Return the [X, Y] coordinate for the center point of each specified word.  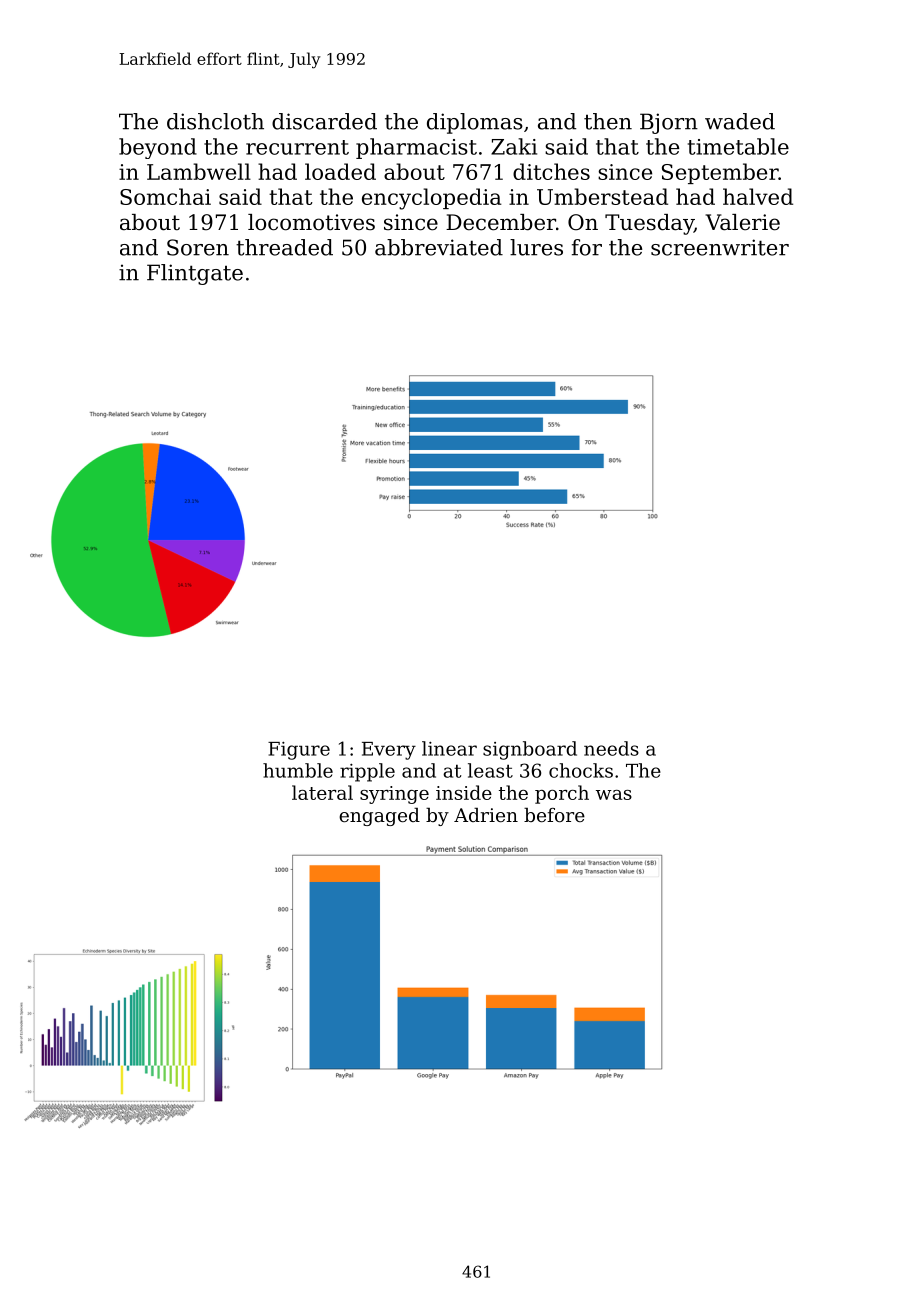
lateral [322, 792]
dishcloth [215, 121]
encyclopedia [432, 199]
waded [740, 121]
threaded [284, 247]
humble [298, 770]
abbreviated [439, 247]
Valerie [742, 222]
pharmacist [416, 148]
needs [611, 748]
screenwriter [720, 247]
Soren [198, 247]
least [490, 770]
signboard [530, 750]
